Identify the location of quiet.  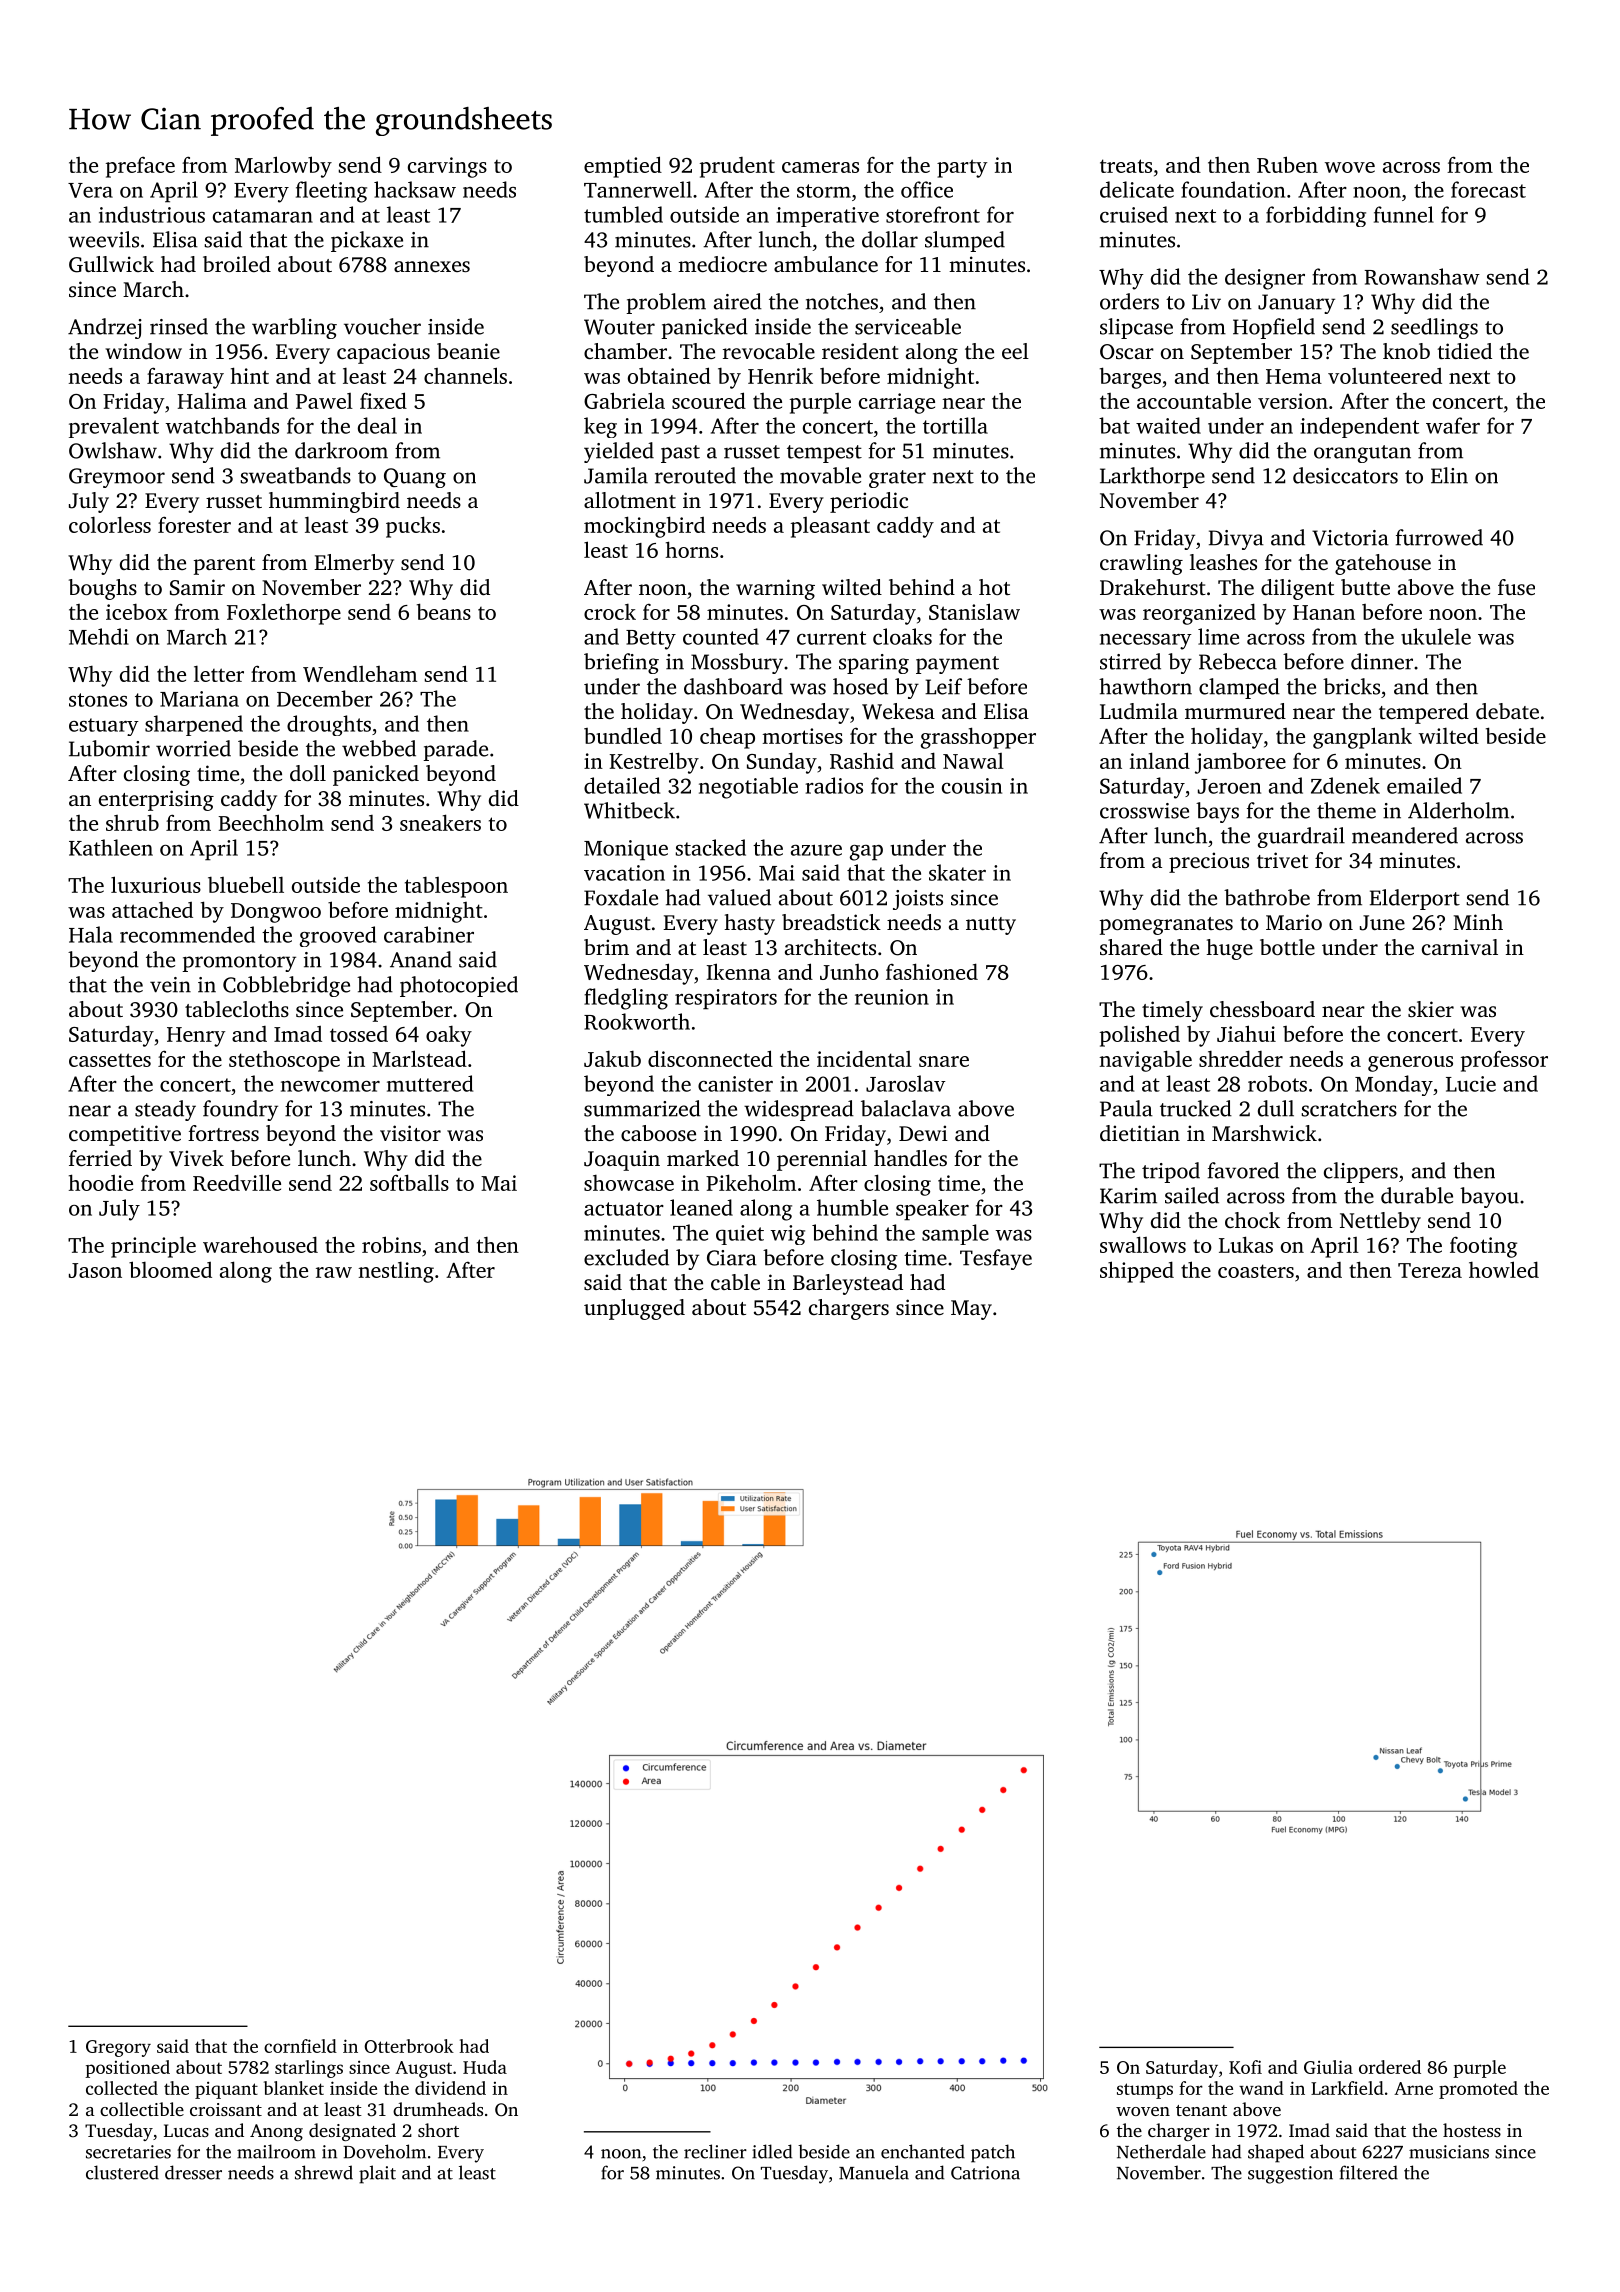
(740, 1235).
